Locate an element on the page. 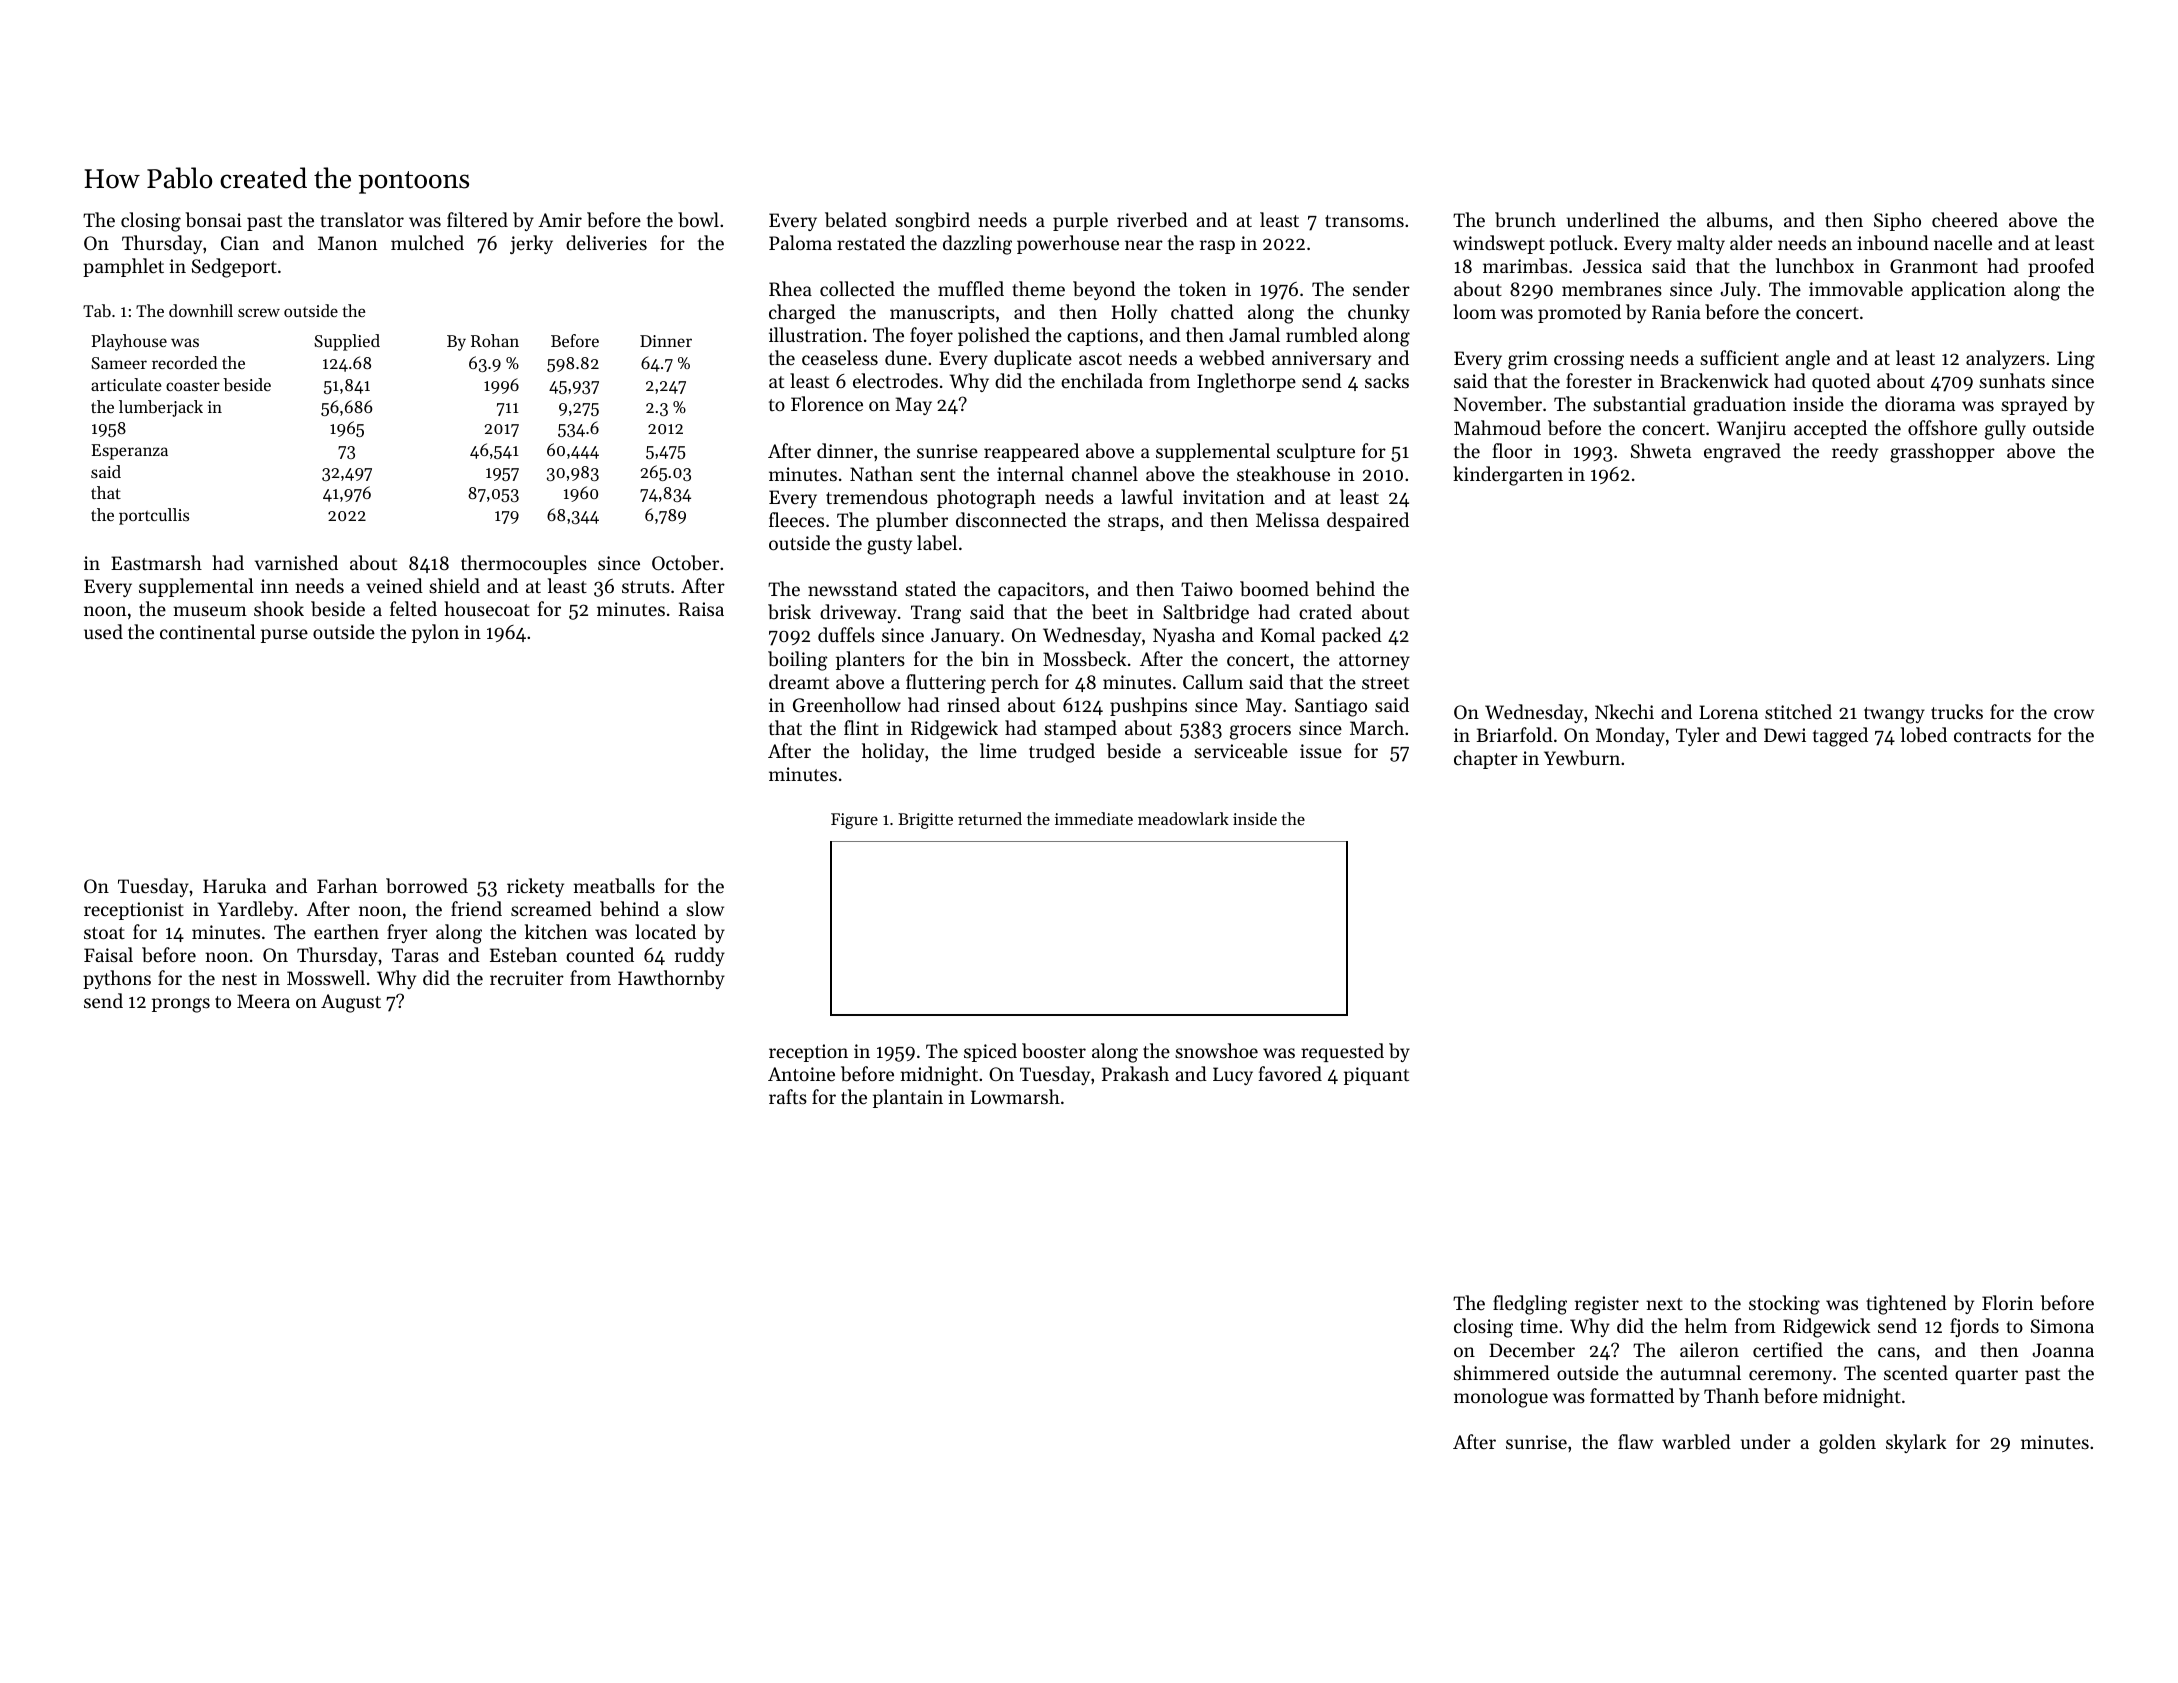 The image size is (2178, 1683). plantain is located at coordinates (908, 1098).
